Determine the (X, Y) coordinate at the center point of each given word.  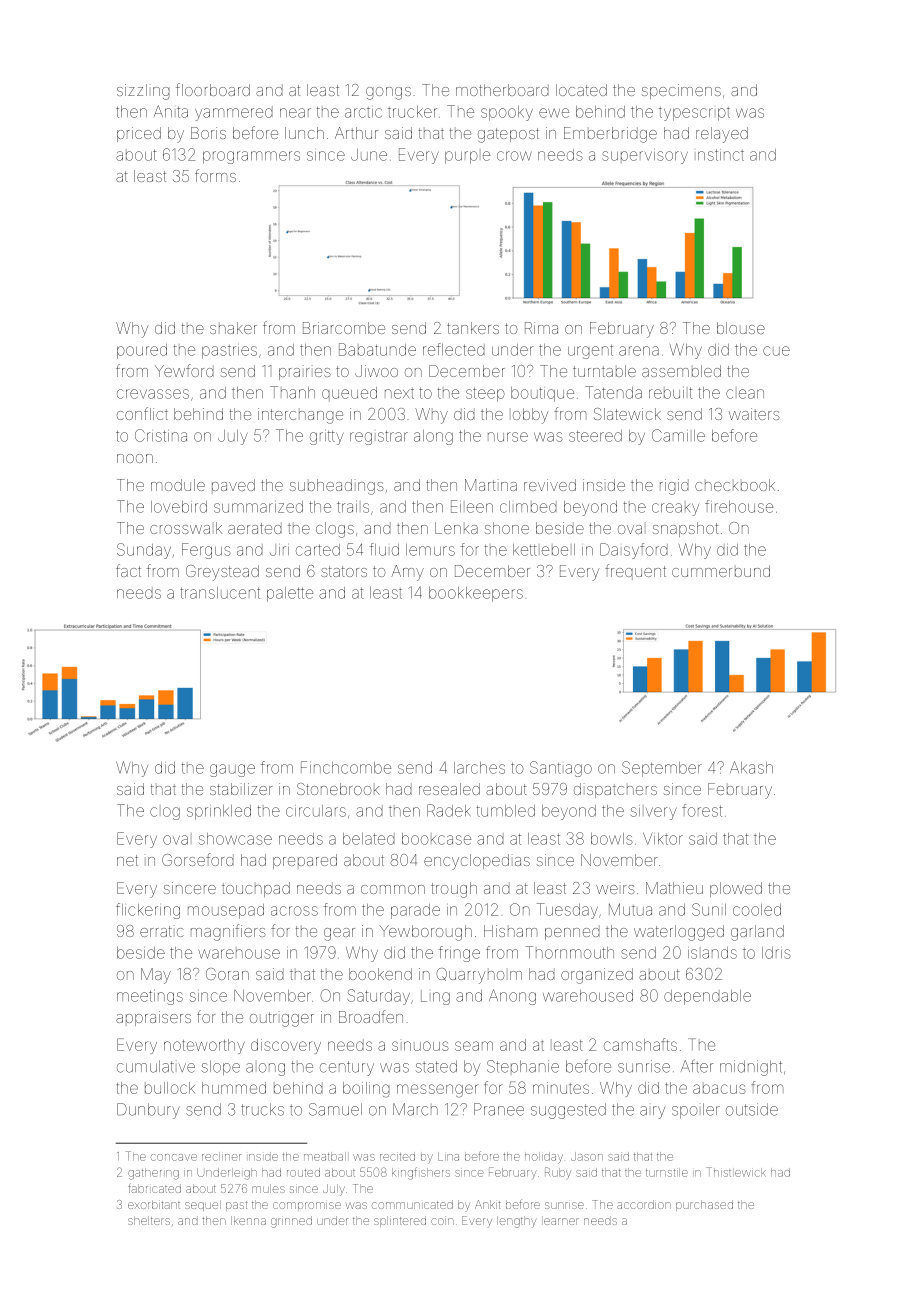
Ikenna (248, 1220)
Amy (407, 573)
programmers (251, 157)
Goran (227, 974)
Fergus (206, 551)
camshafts (640, 1044)
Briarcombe (344, 328)
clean (745, 394)
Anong (512, 997)
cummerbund (721, 571)
